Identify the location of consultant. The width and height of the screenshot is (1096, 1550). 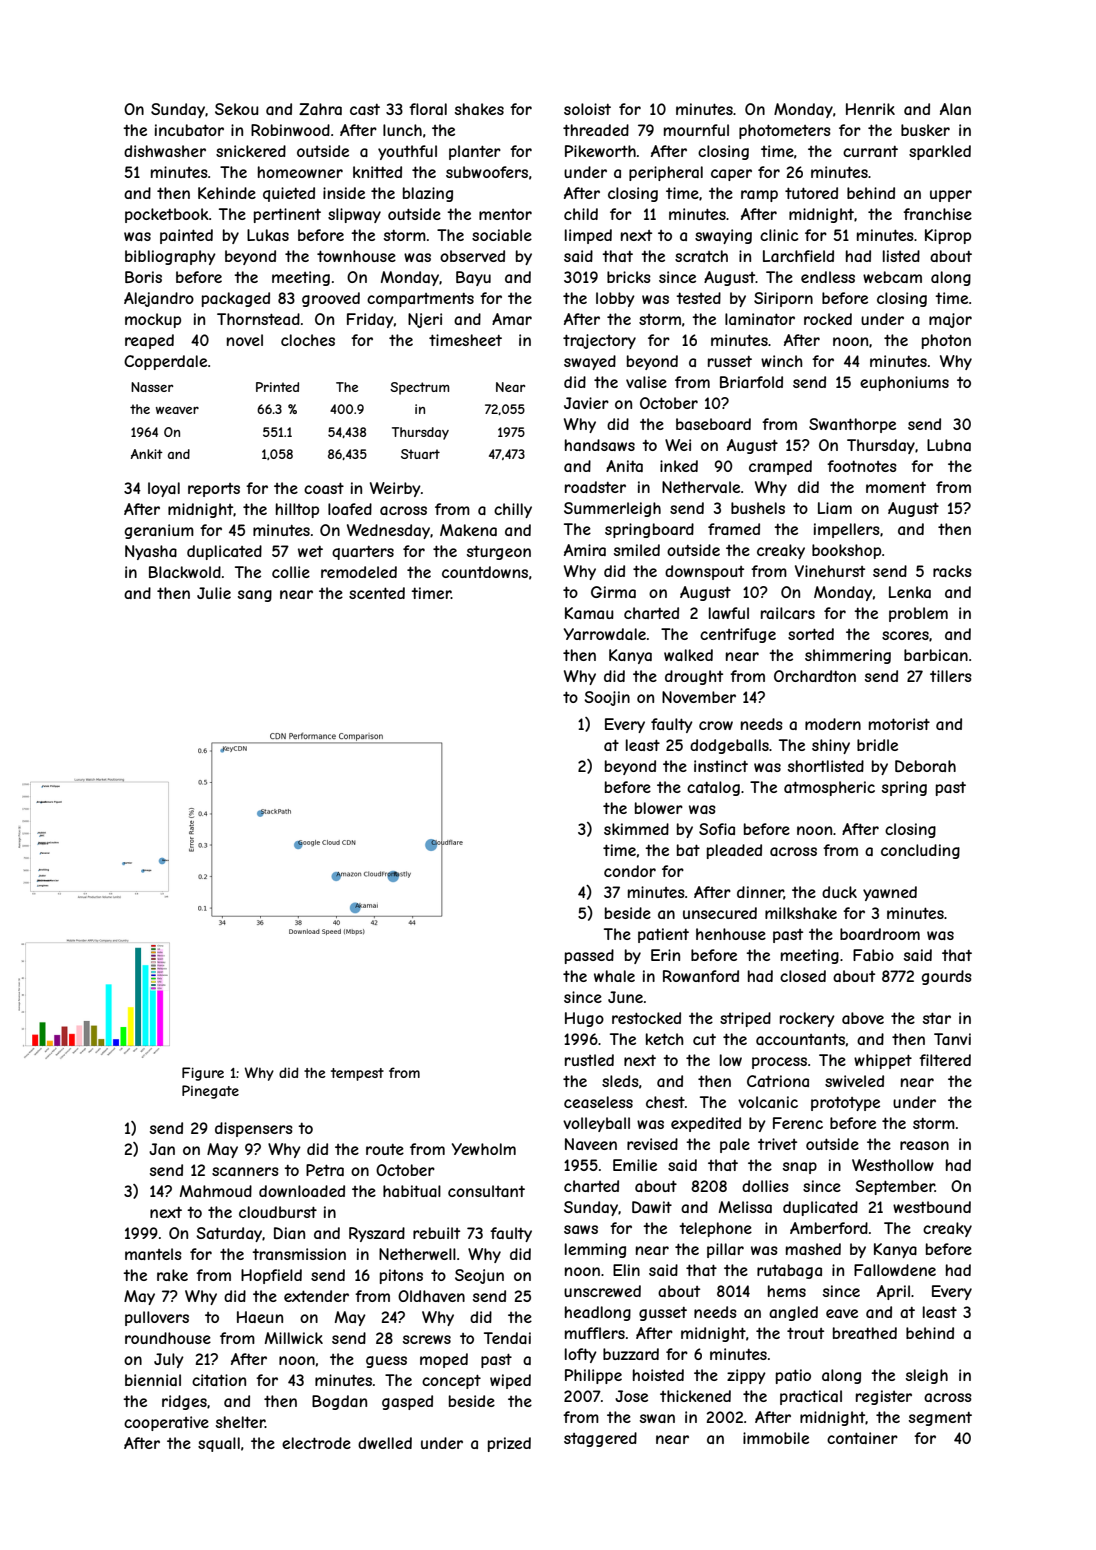
(486, 1191).
